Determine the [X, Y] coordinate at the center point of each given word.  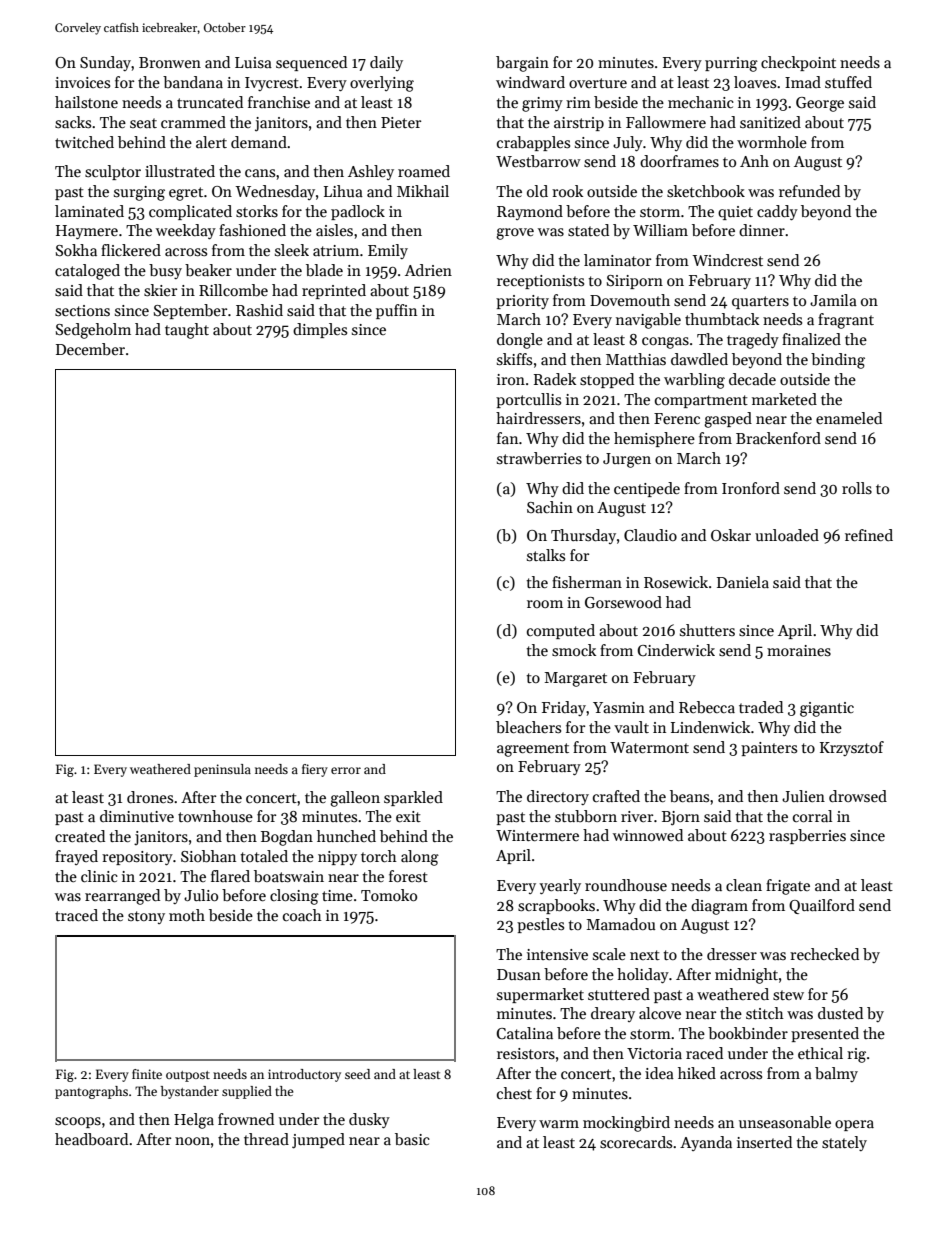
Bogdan [287, 838]
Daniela [743, 582]
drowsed [858, 796]
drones [150, 797]
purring [731, 64]
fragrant [846, 321]
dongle [520, 341]
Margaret [575, 679]
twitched [84, 142]
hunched [346, 836]
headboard [91, 1139]
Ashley [371, 172]
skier [160, 290]
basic [412, 1139]
